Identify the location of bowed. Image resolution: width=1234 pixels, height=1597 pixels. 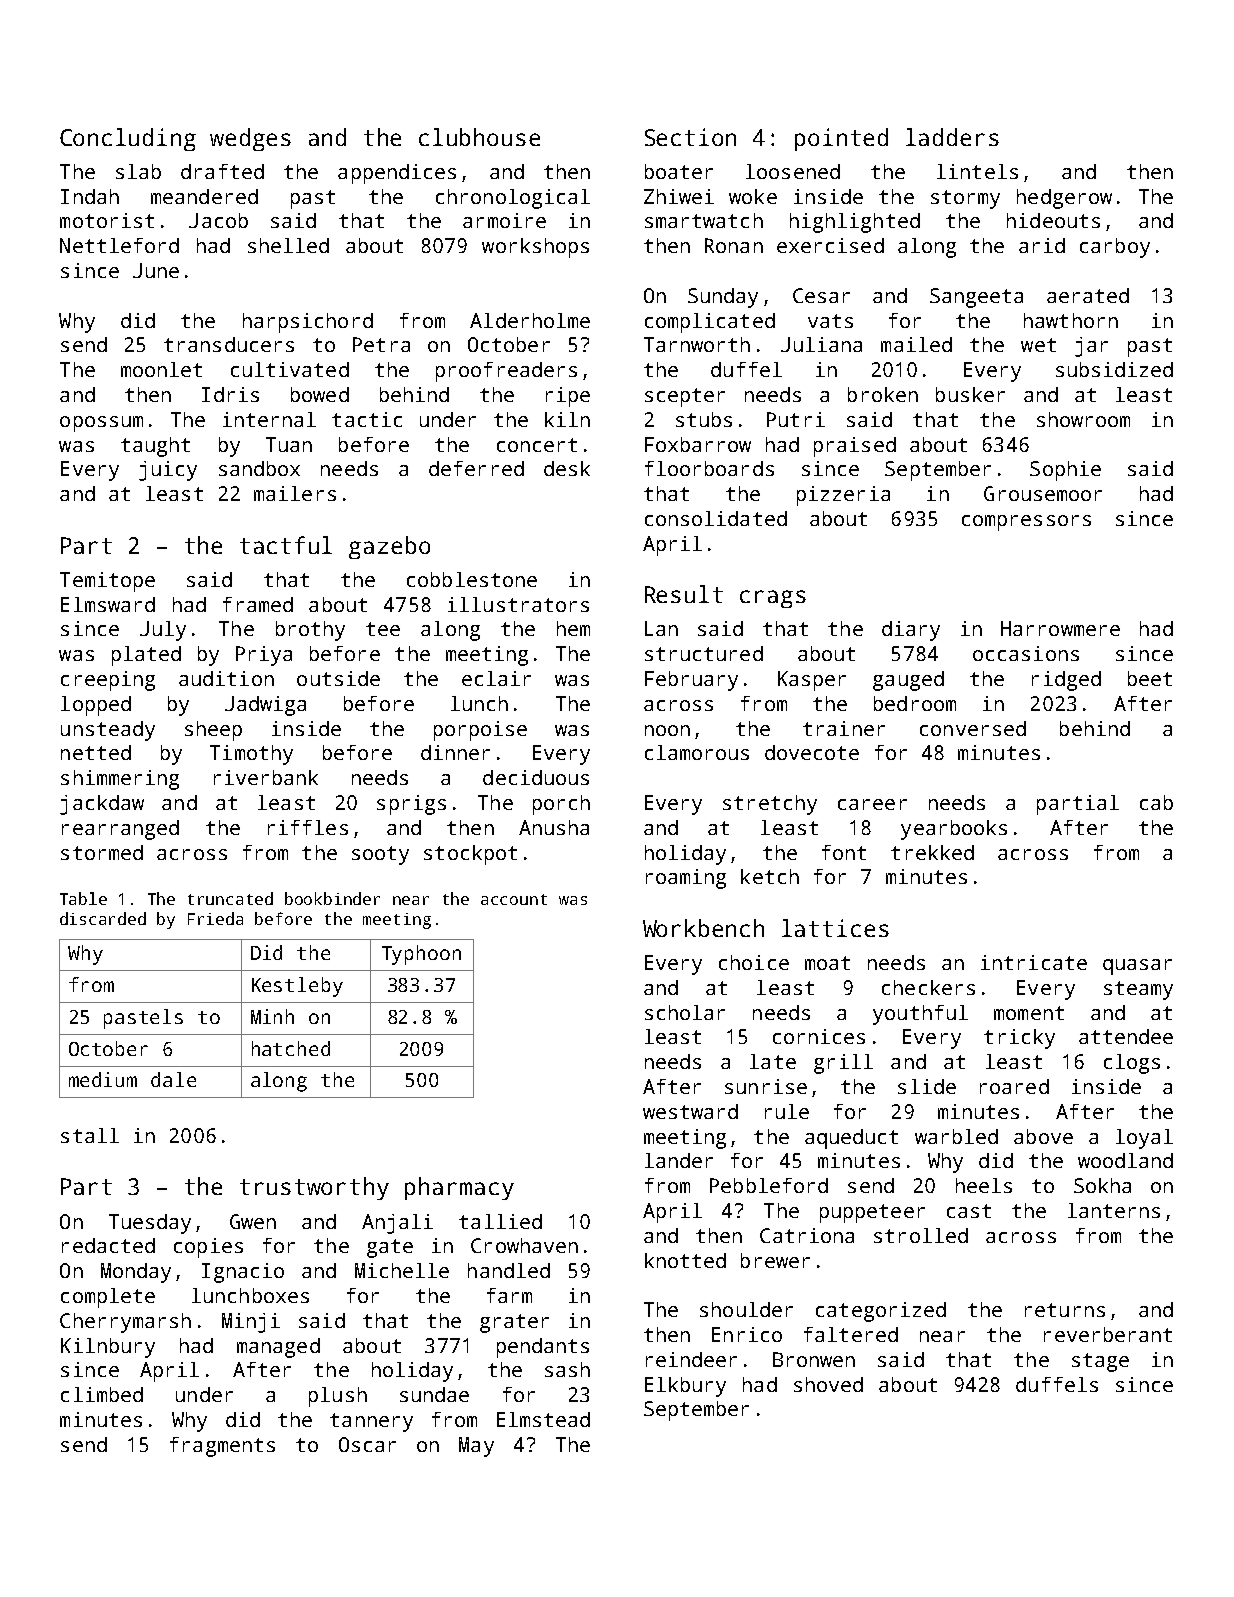
(320, 394).
